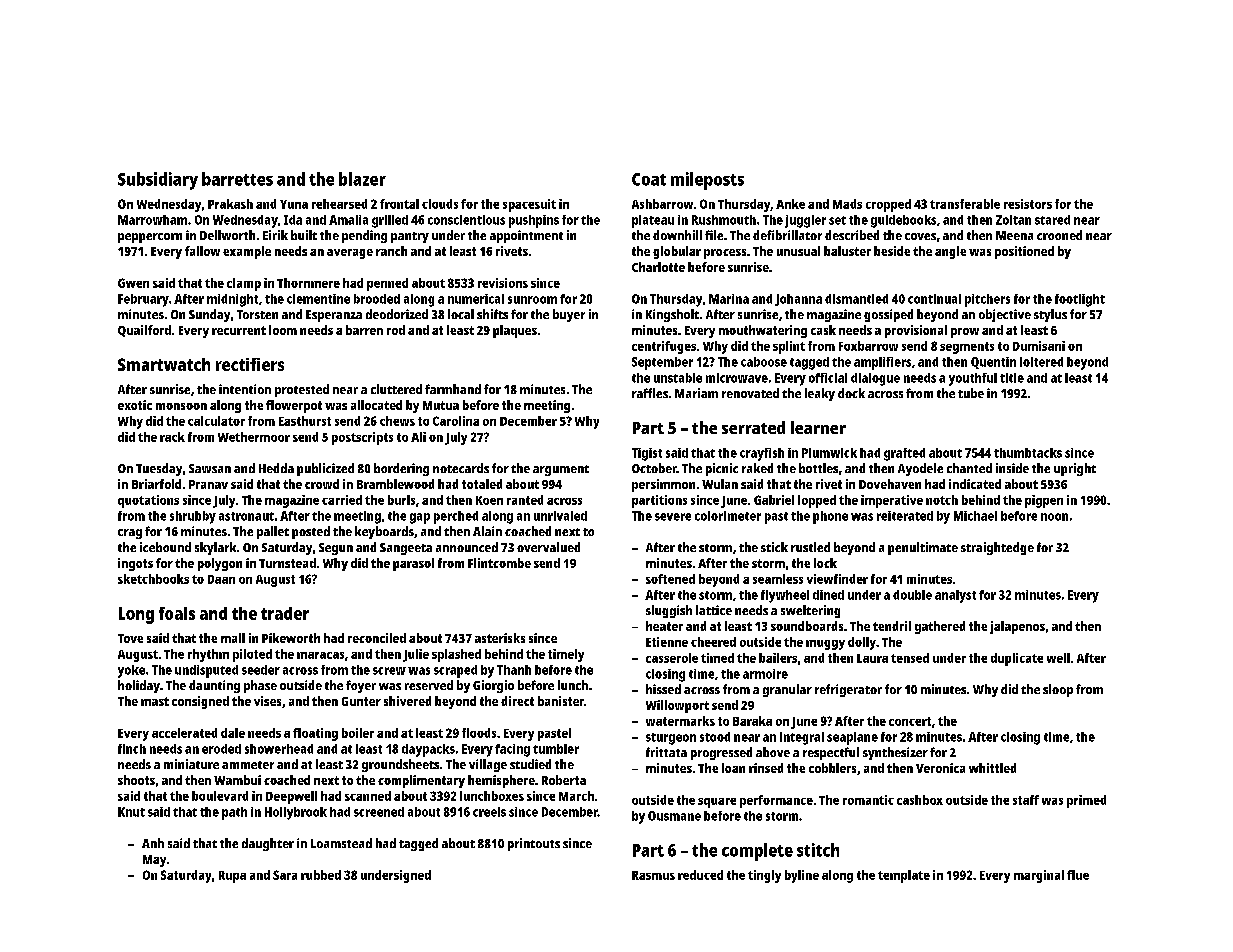  I want to click on Marrowham, so click(152, 220).
